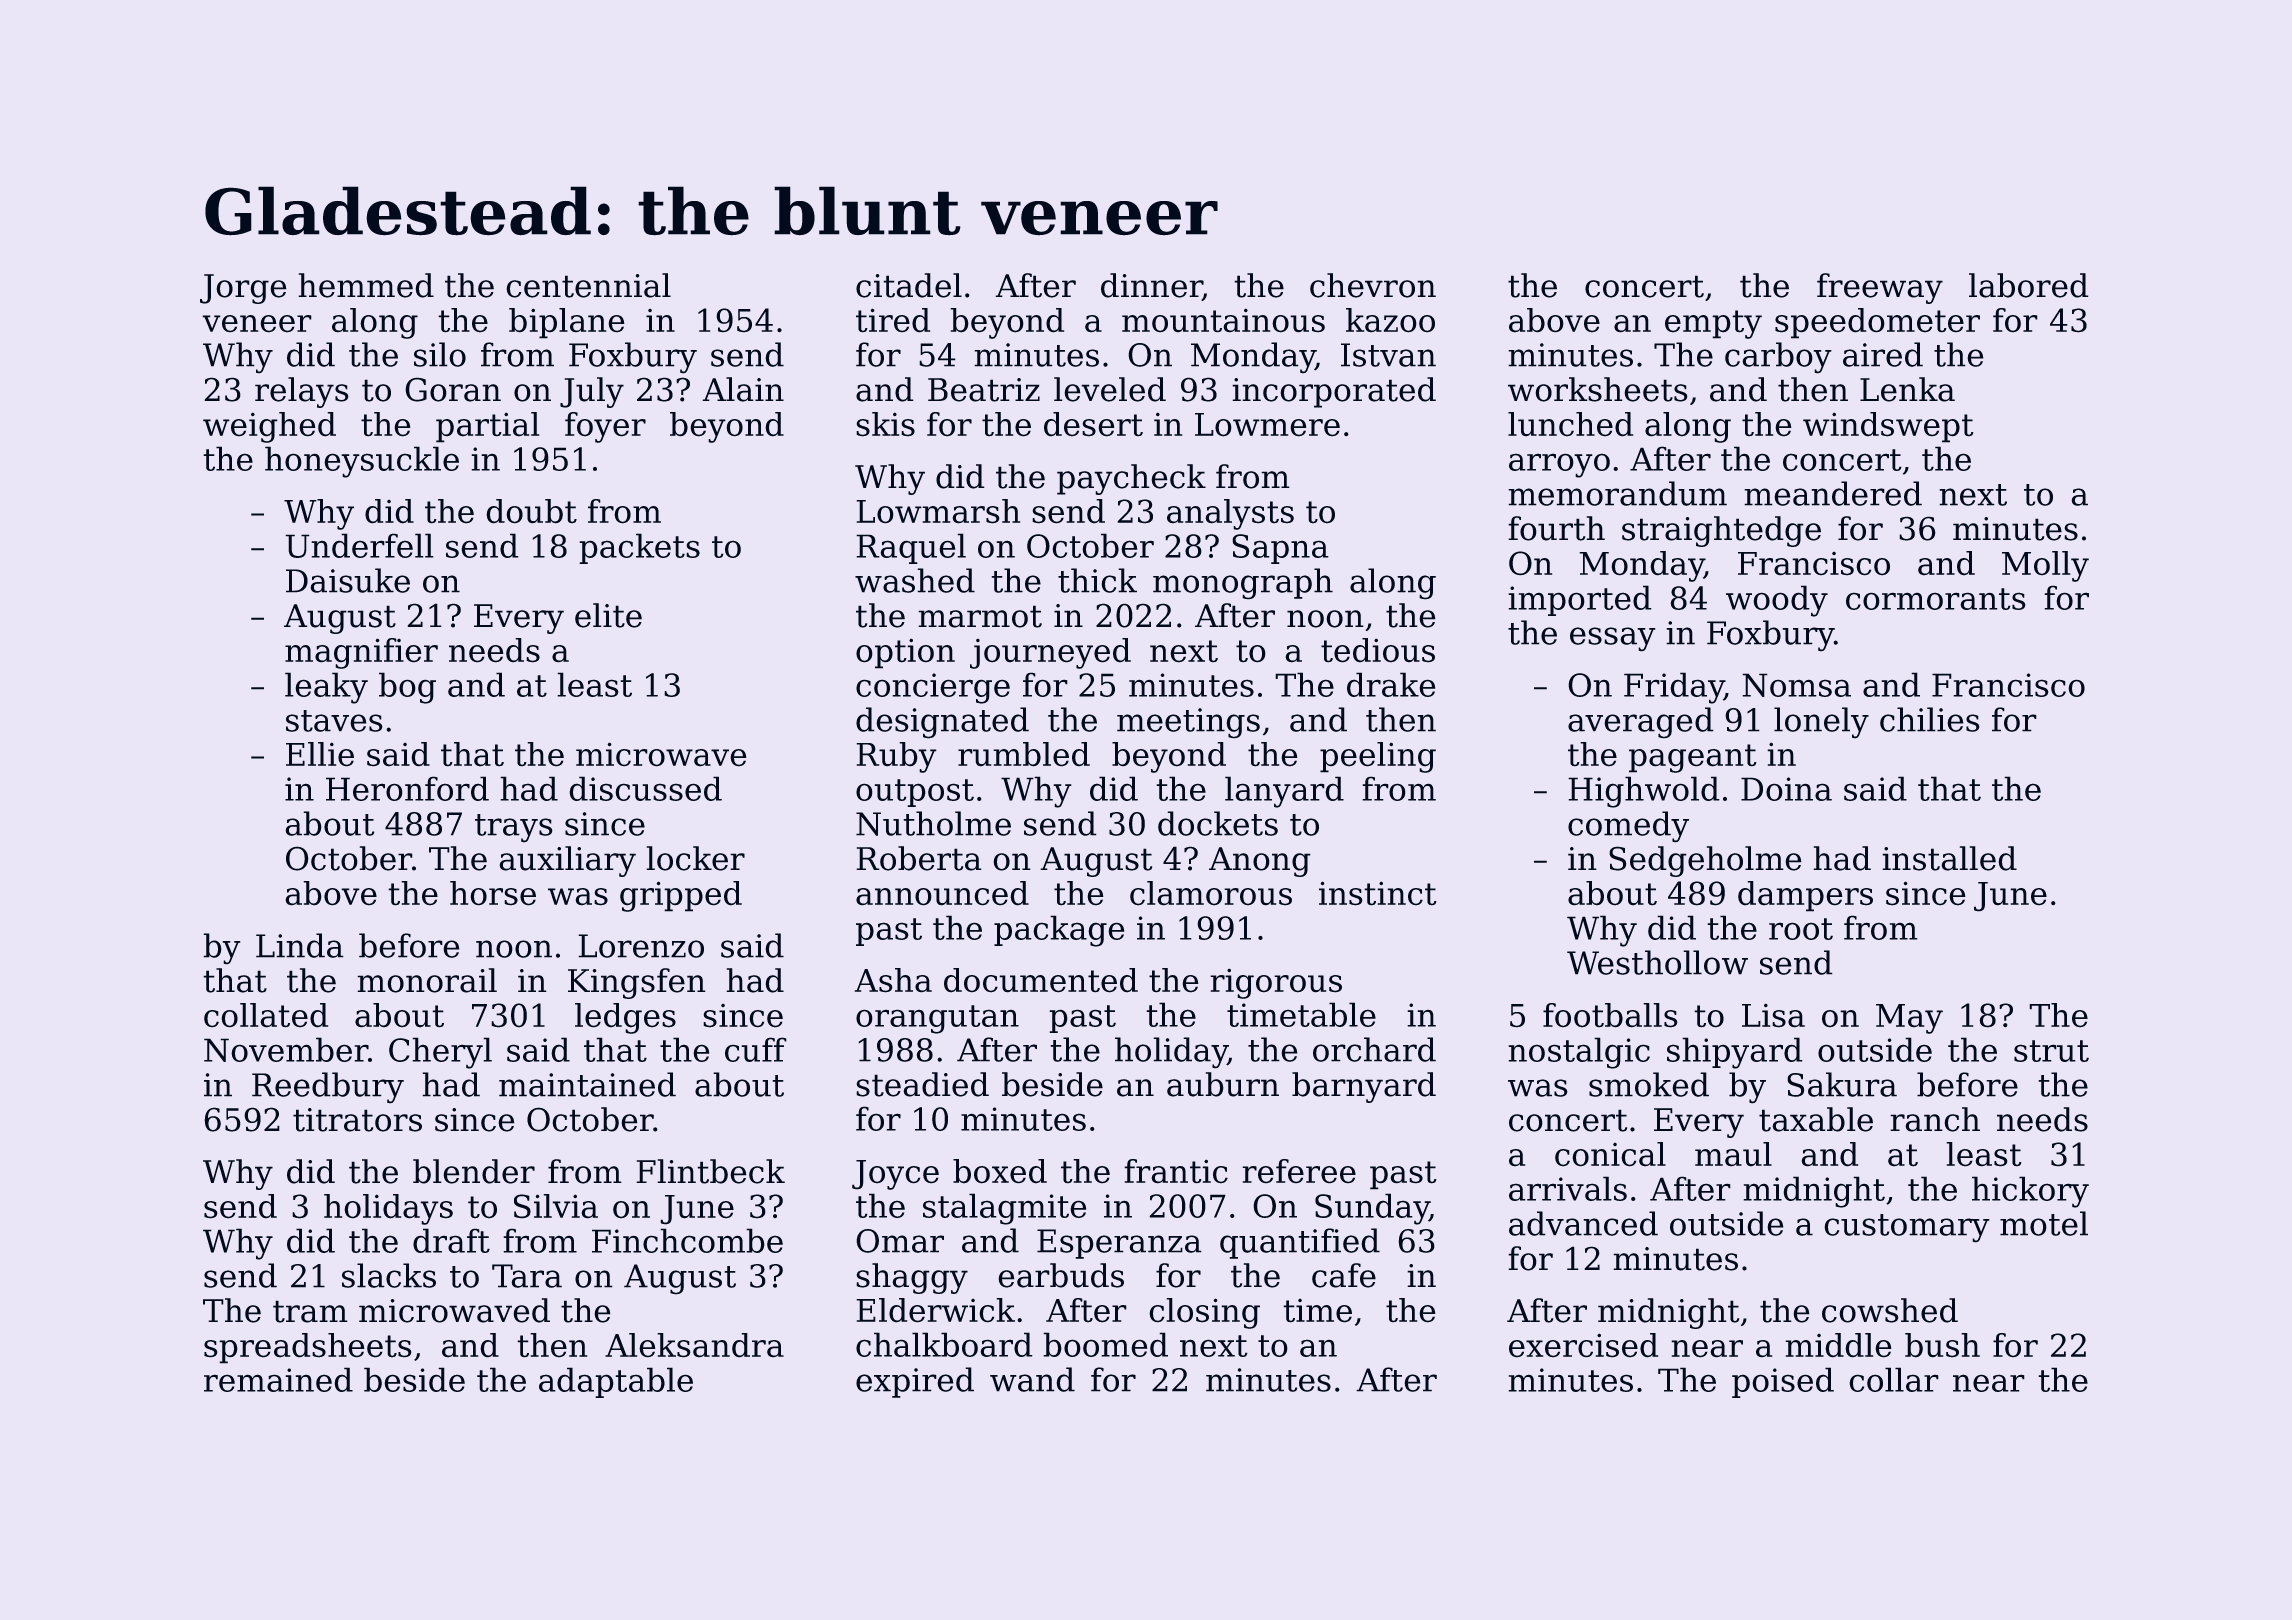  What do you see at coordinates (645, 788) in the screenshot?
I see `discussed` at bounding box center [645, 788].
